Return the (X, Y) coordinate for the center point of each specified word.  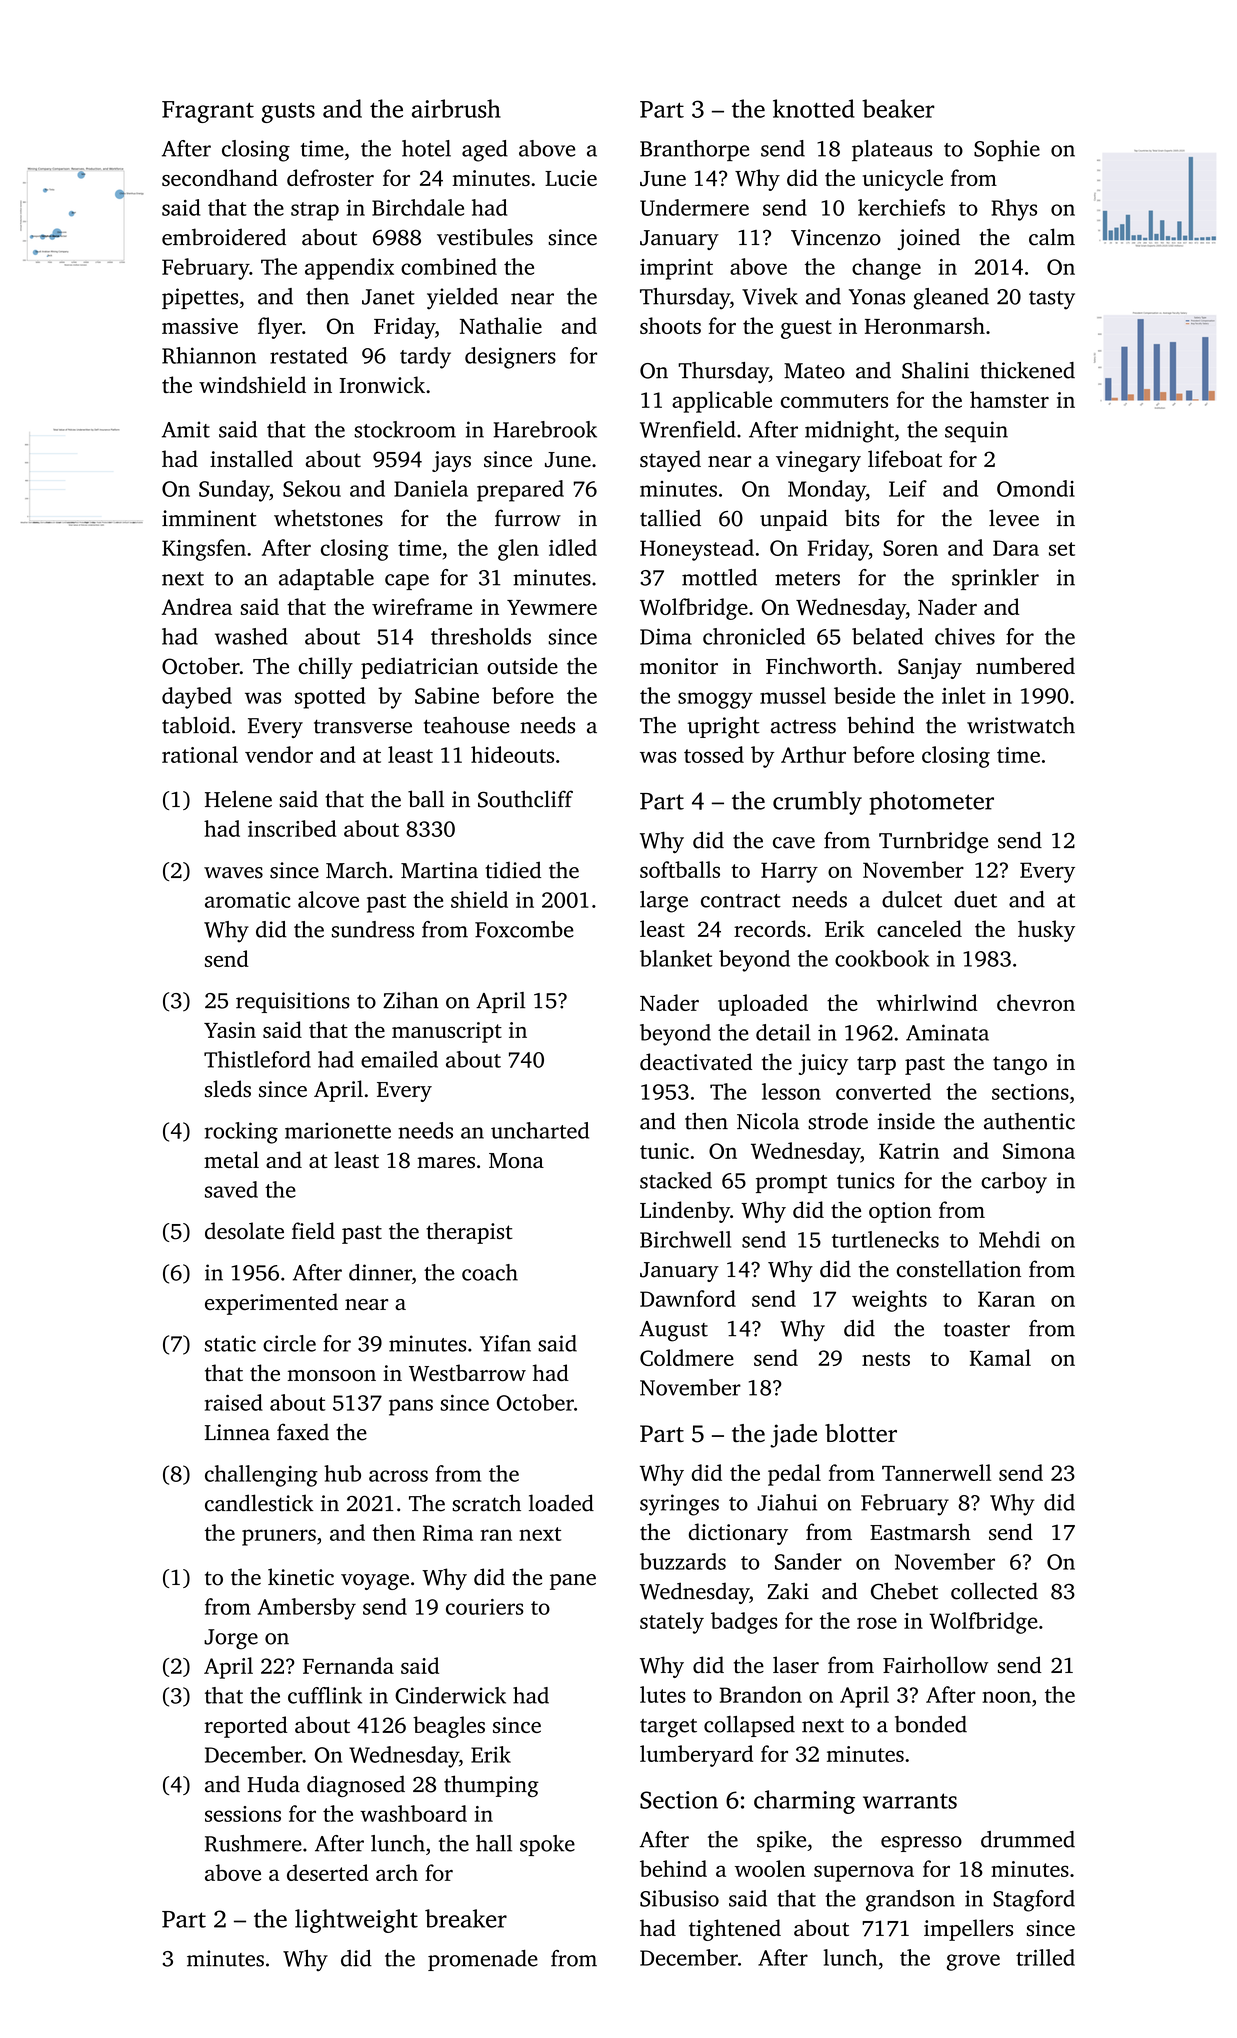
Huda (274, 1784)
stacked (676, 1180)
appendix (349, 269)
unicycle (903, 180)
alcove (328, 899)
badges (744, 1623)
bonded (931, 1724)
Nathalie (501, 325)
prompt (791, 1184)
